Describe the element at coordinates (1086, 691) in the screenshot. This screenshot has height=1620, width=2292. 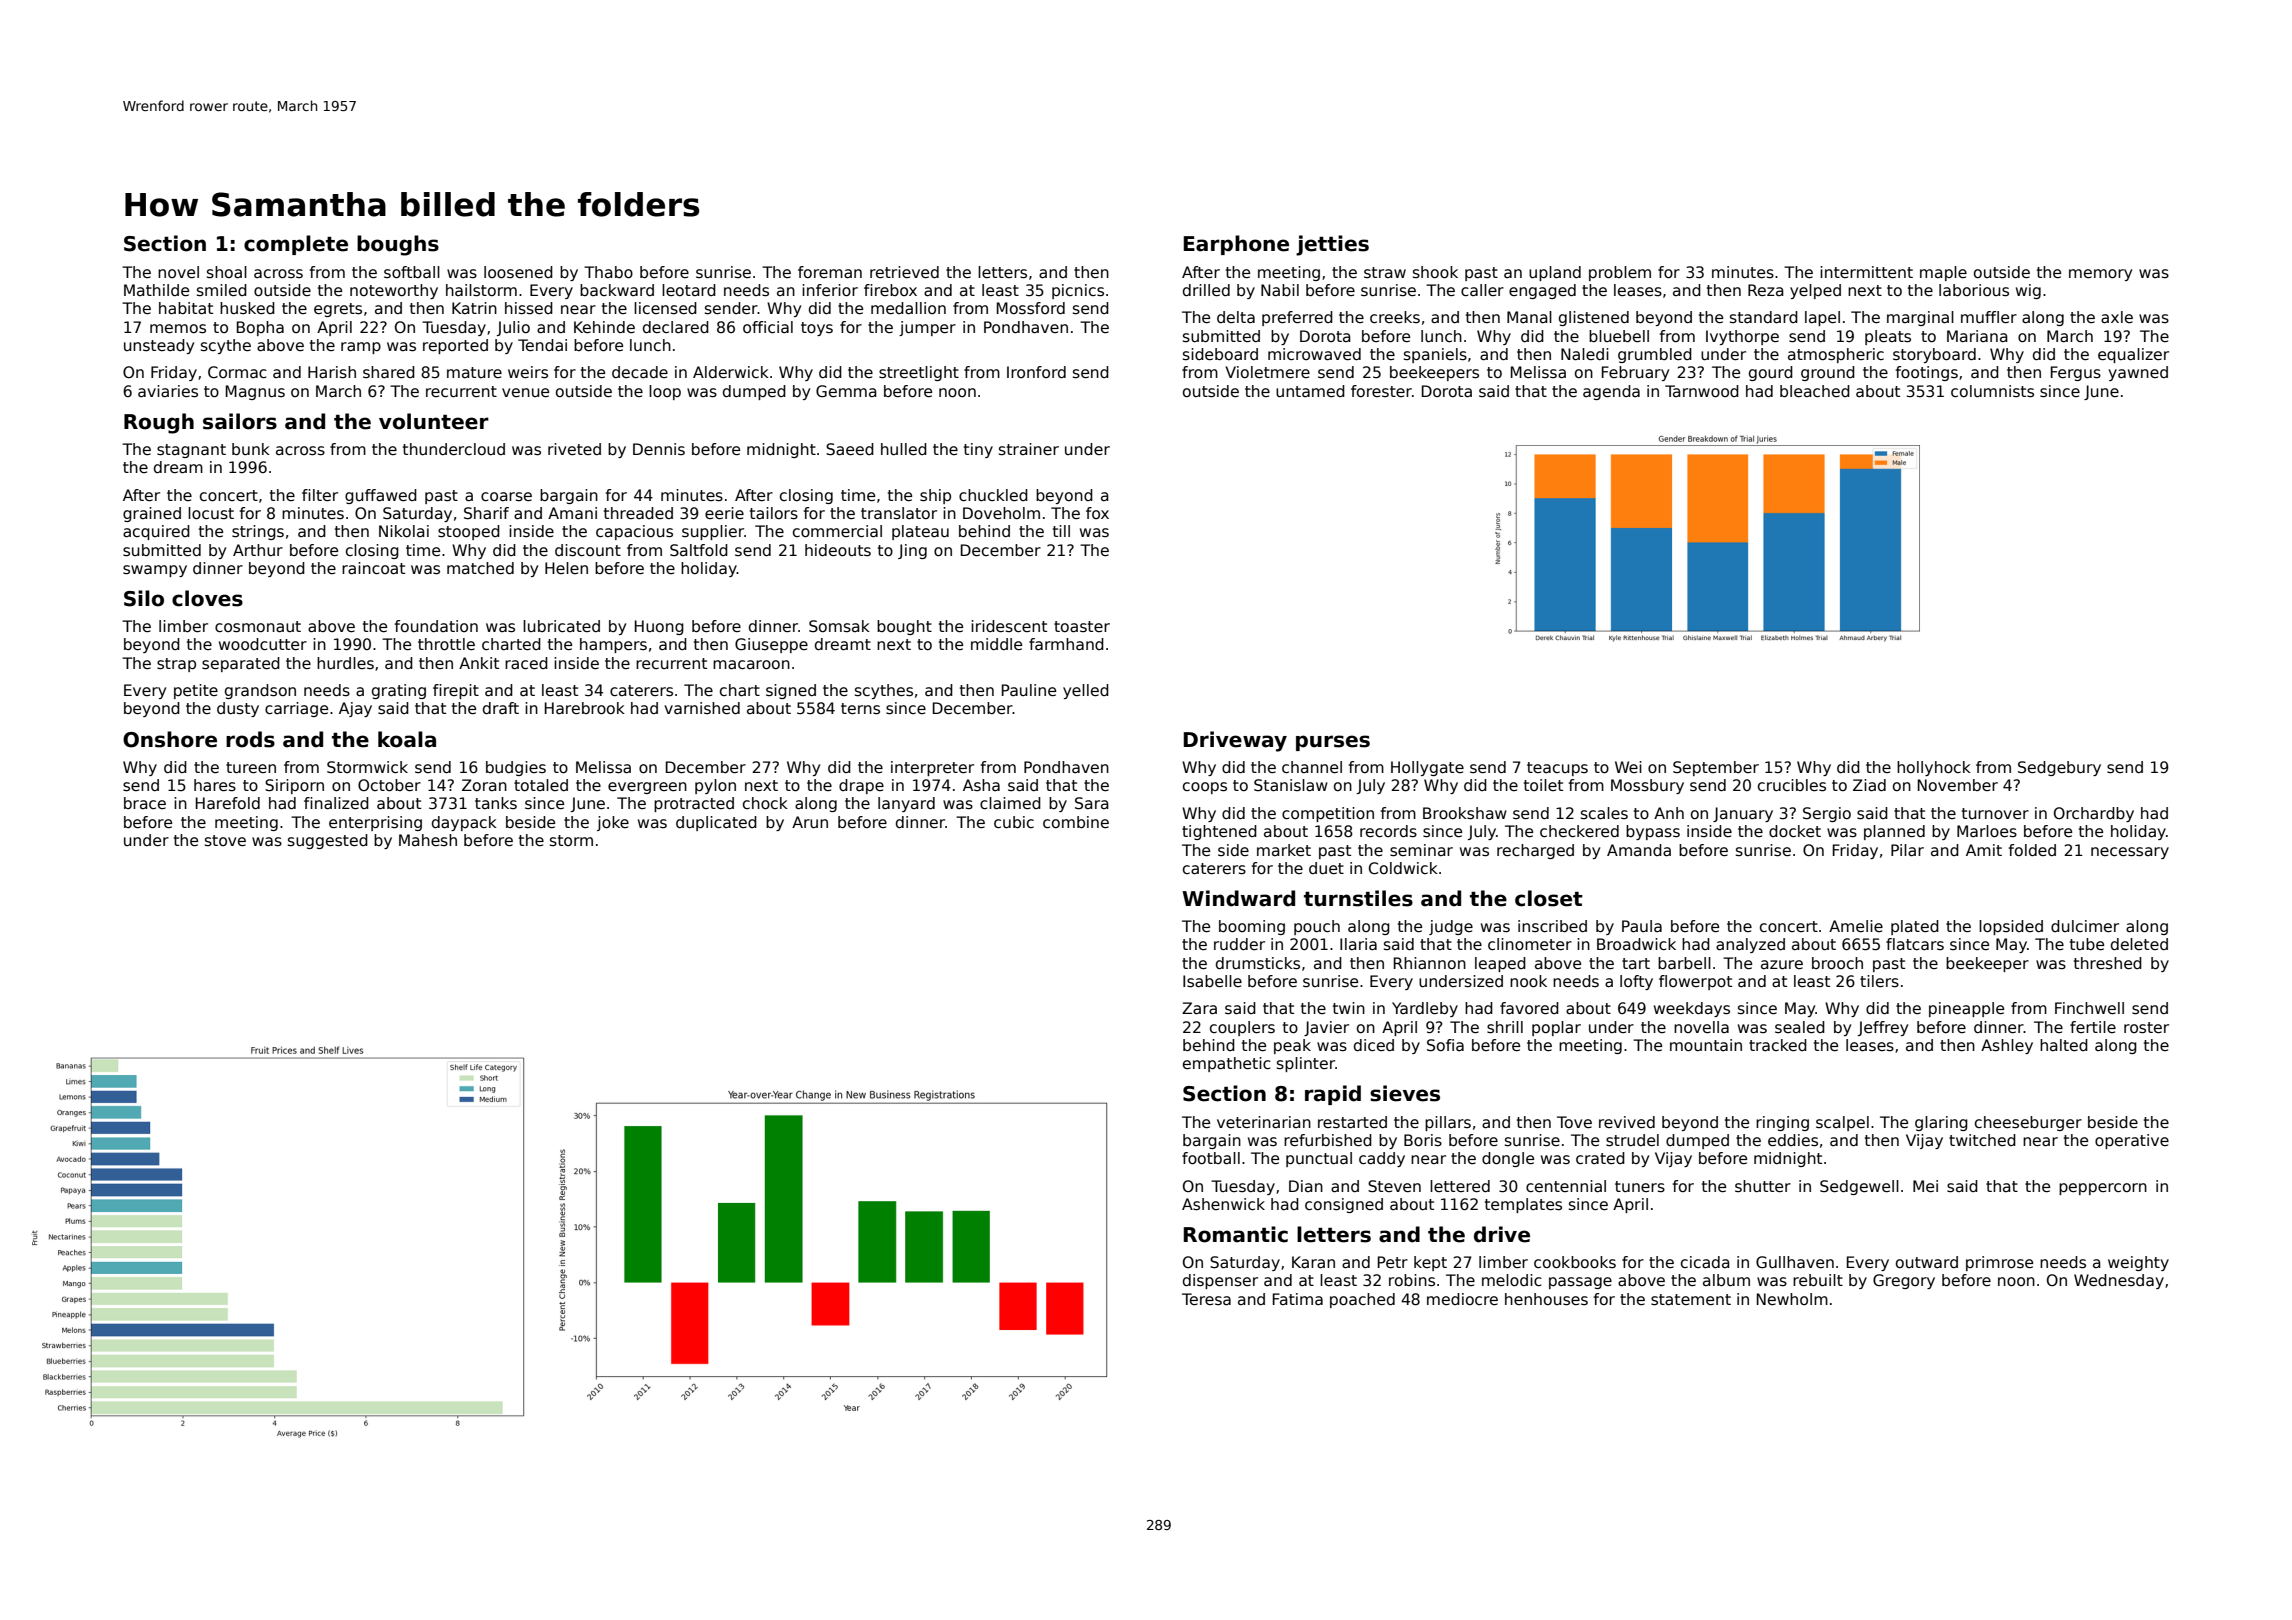
I see `yelled` at that location.
